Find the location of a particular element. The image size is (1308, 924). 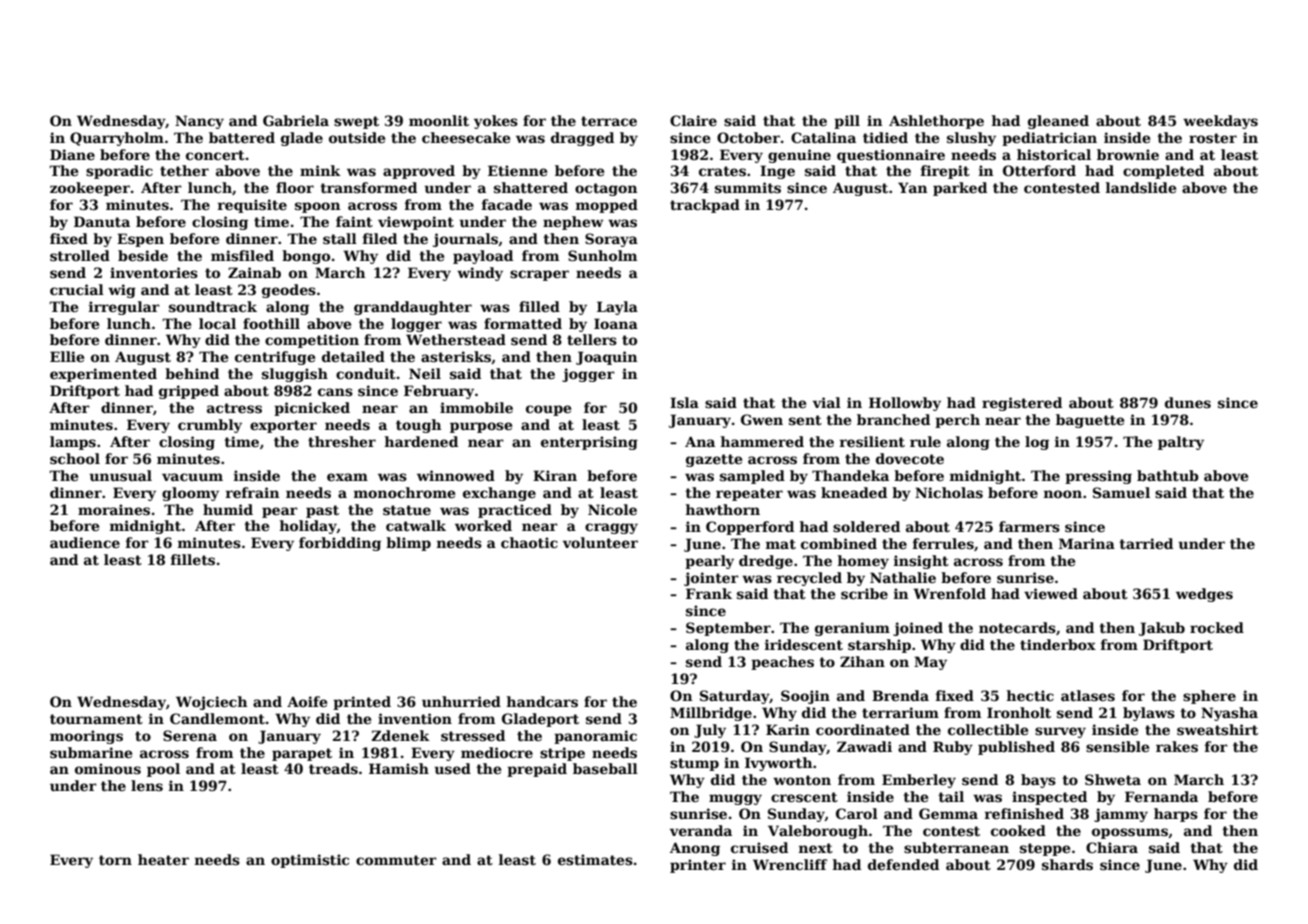

blimp is located at coordinates (408, 544).
